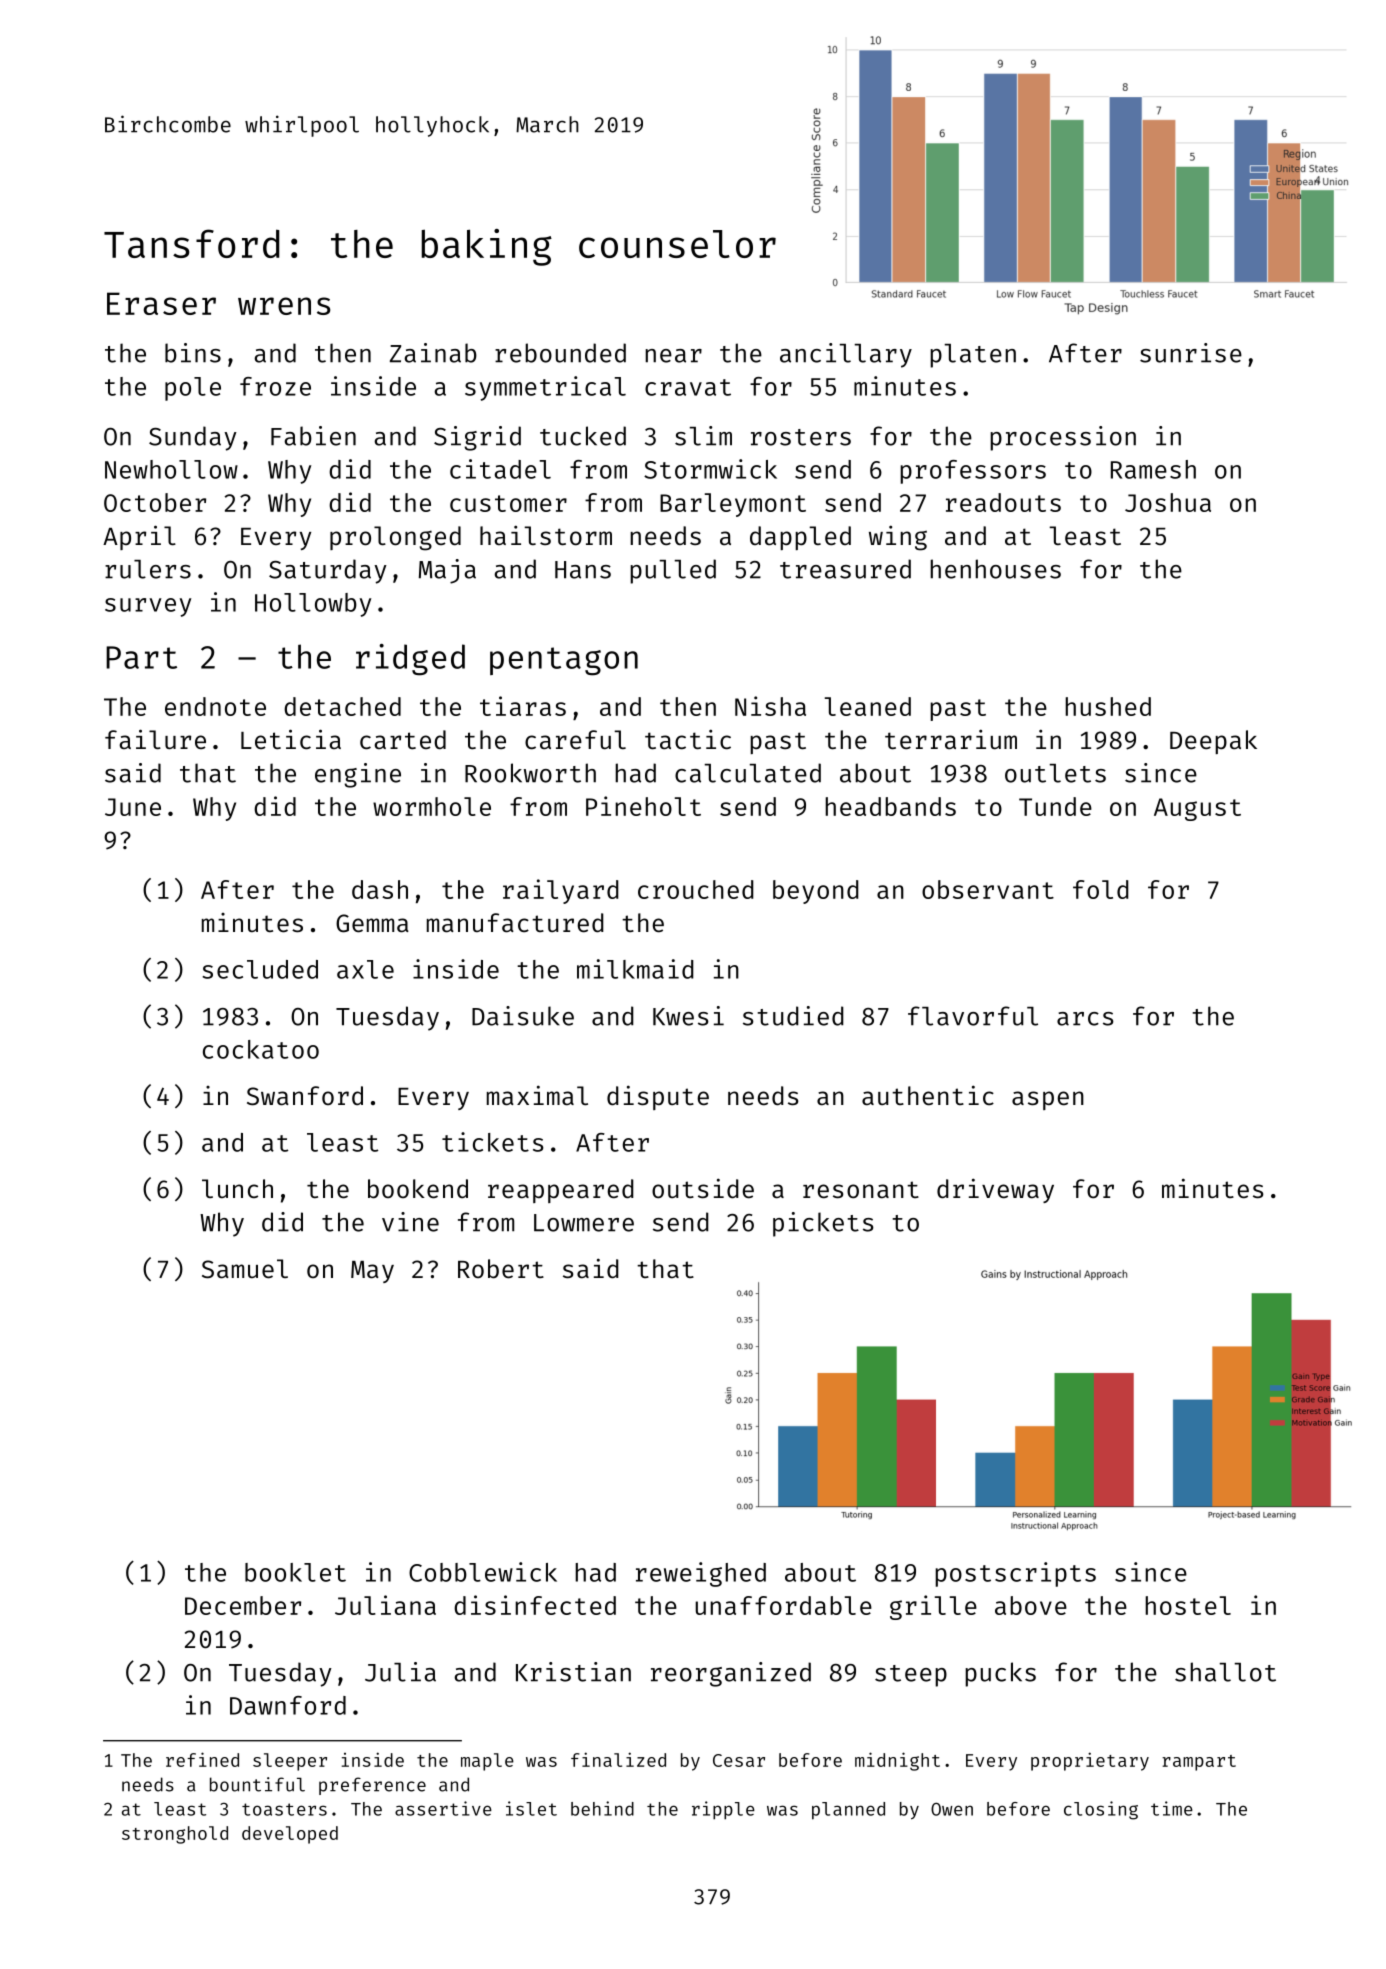 Image resolution: width=1386 pixels, height=1969 pixels. I want to click on finalized, so click(618, 1759).
